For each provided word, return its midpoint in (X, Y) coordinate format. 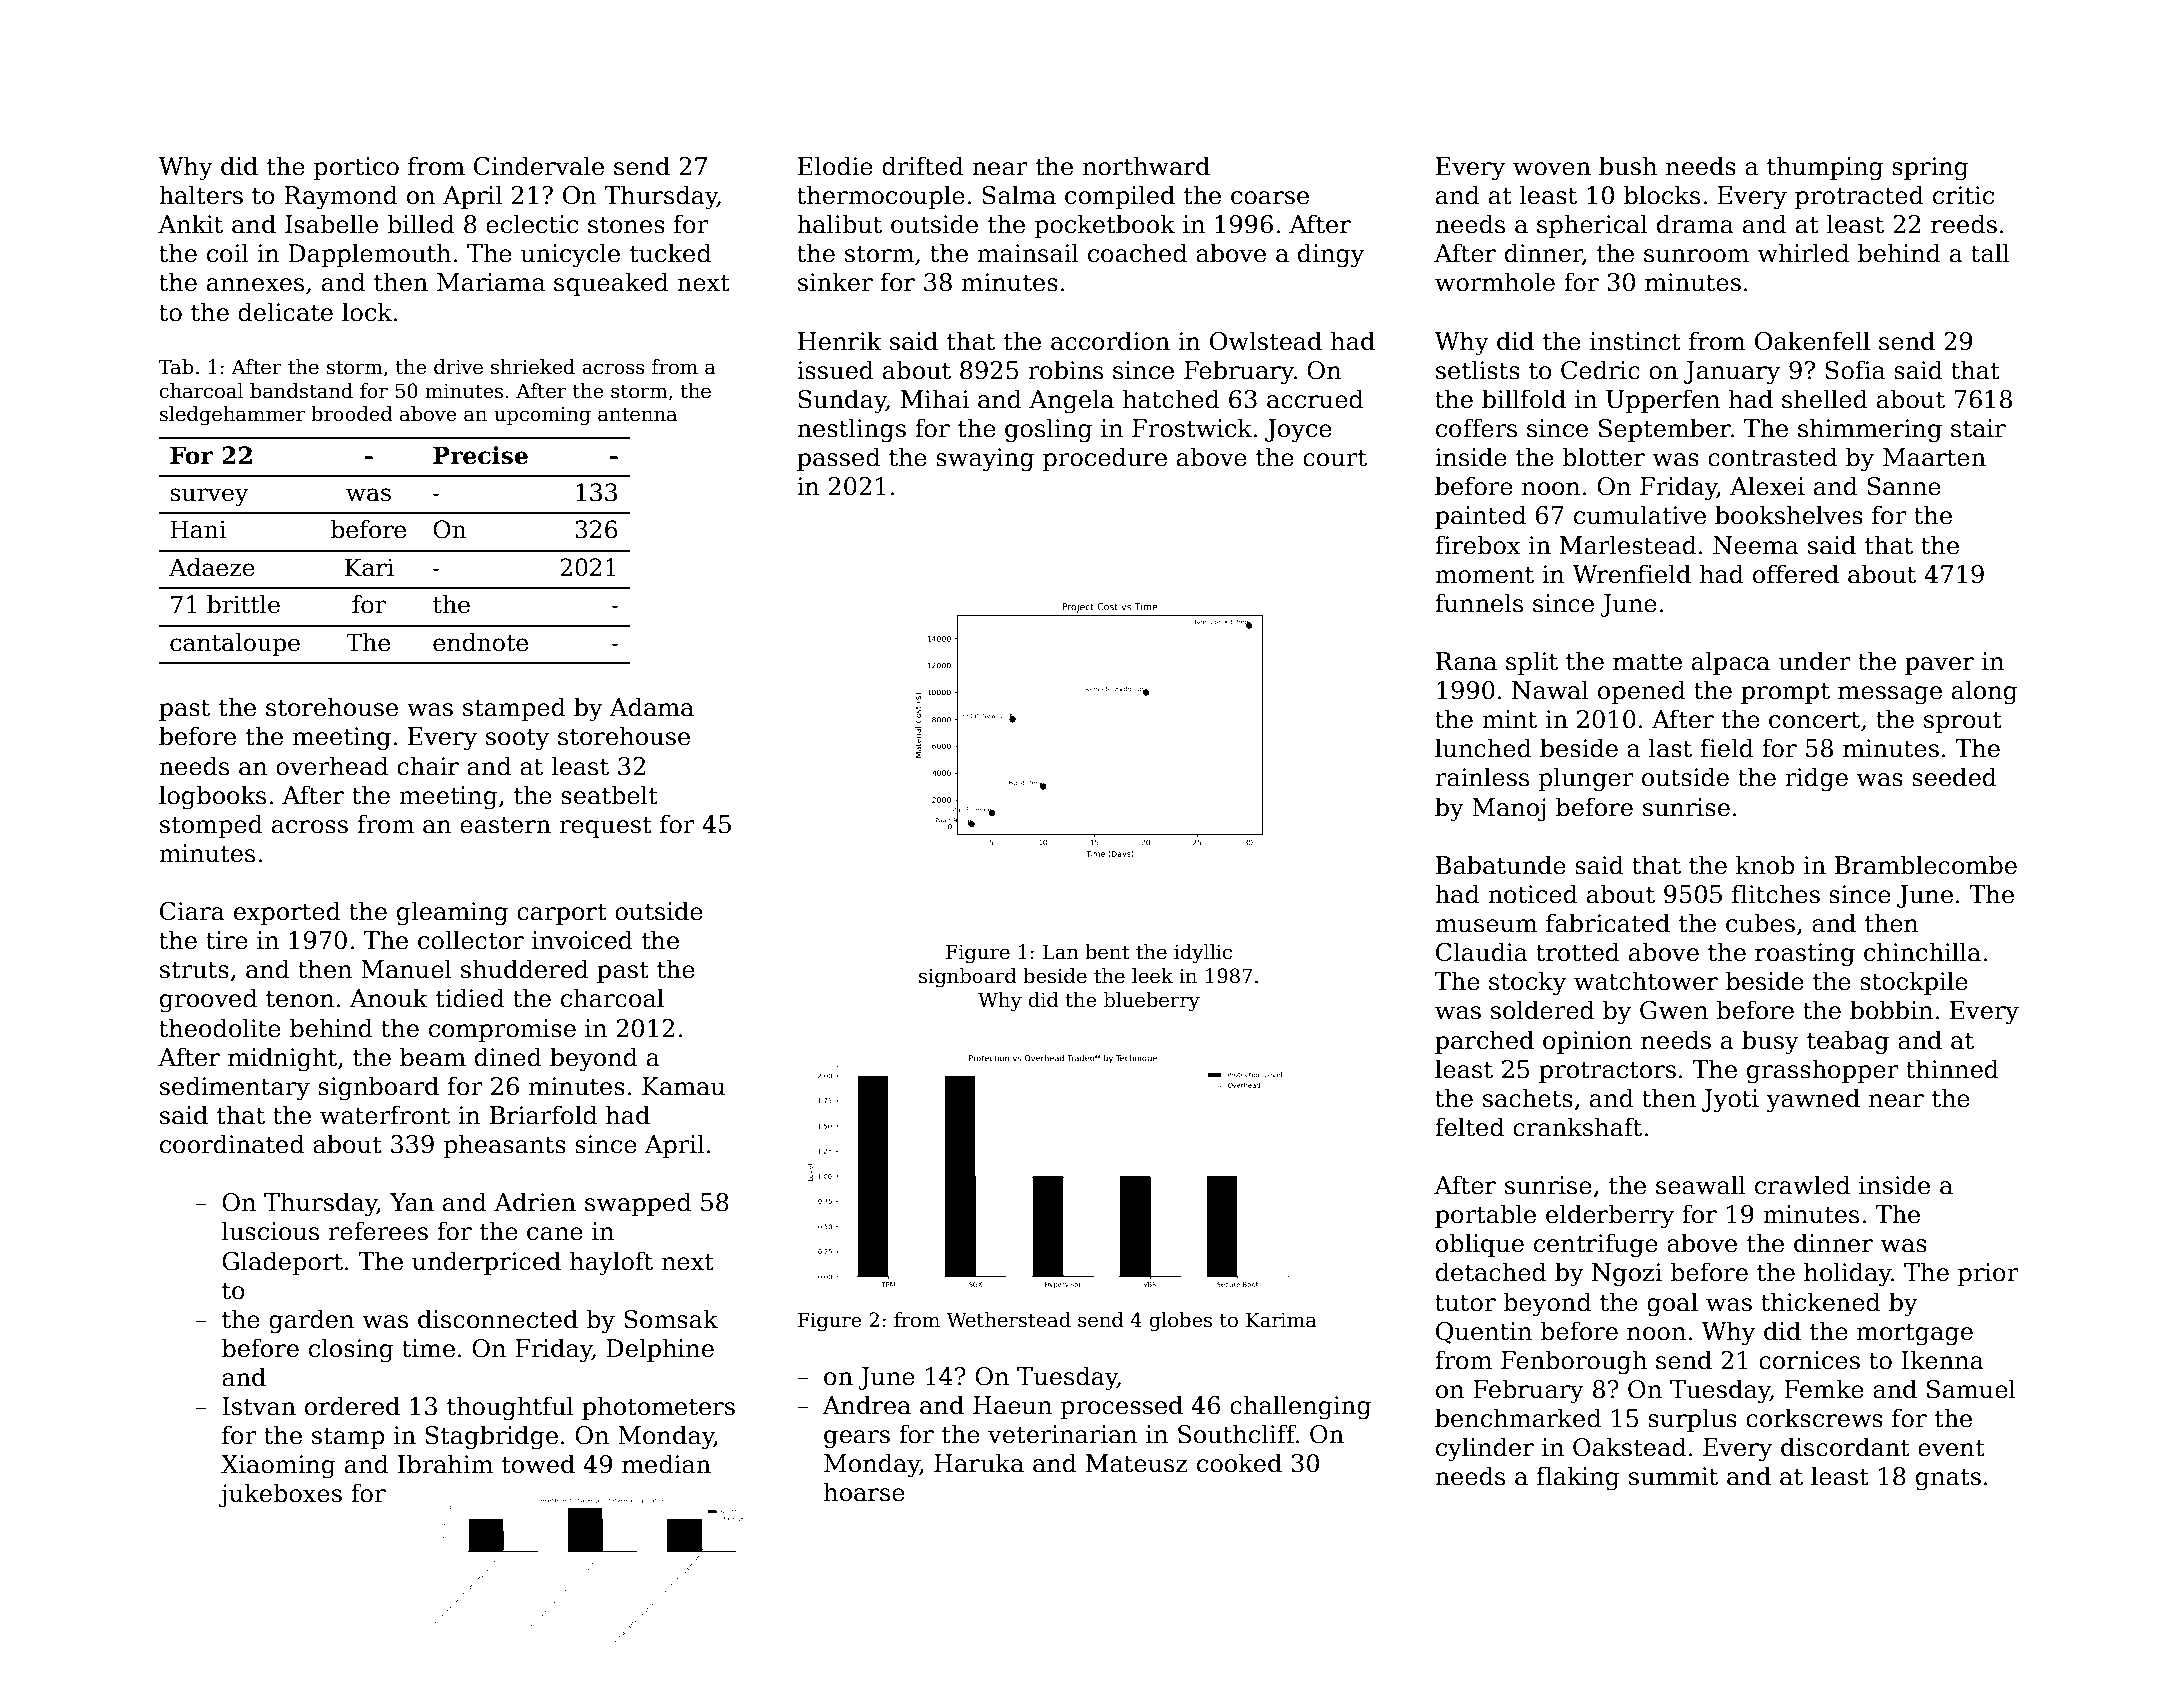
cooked (1239, 1463)
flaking (1578, 1478)
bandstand (301, 391)
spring (1930, 169)
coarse (1270, 198)
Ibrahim (445, 1464)
